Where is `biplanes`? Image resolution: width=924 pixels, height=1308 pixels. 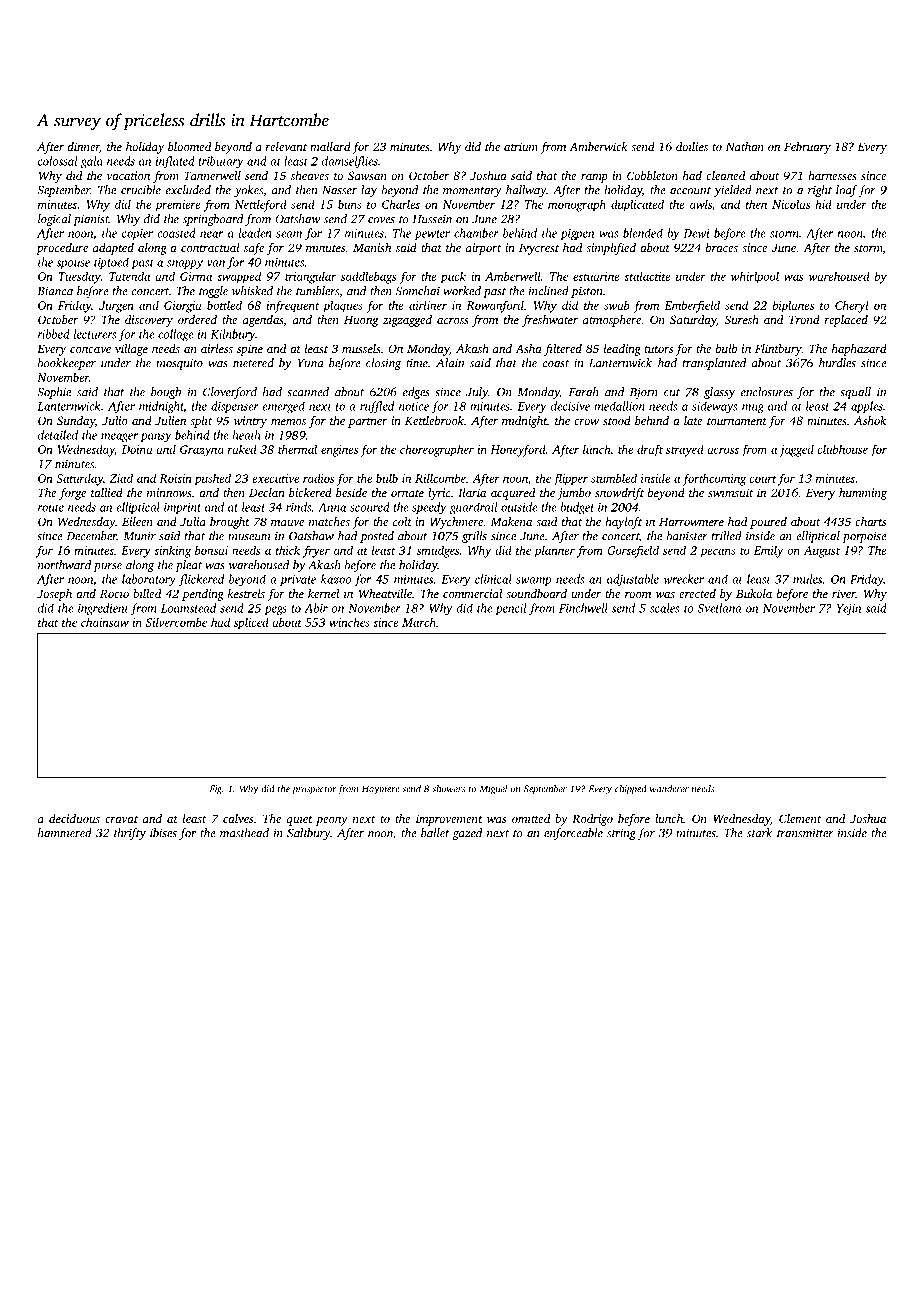 biplanes is located at coordinates (793, 306).
